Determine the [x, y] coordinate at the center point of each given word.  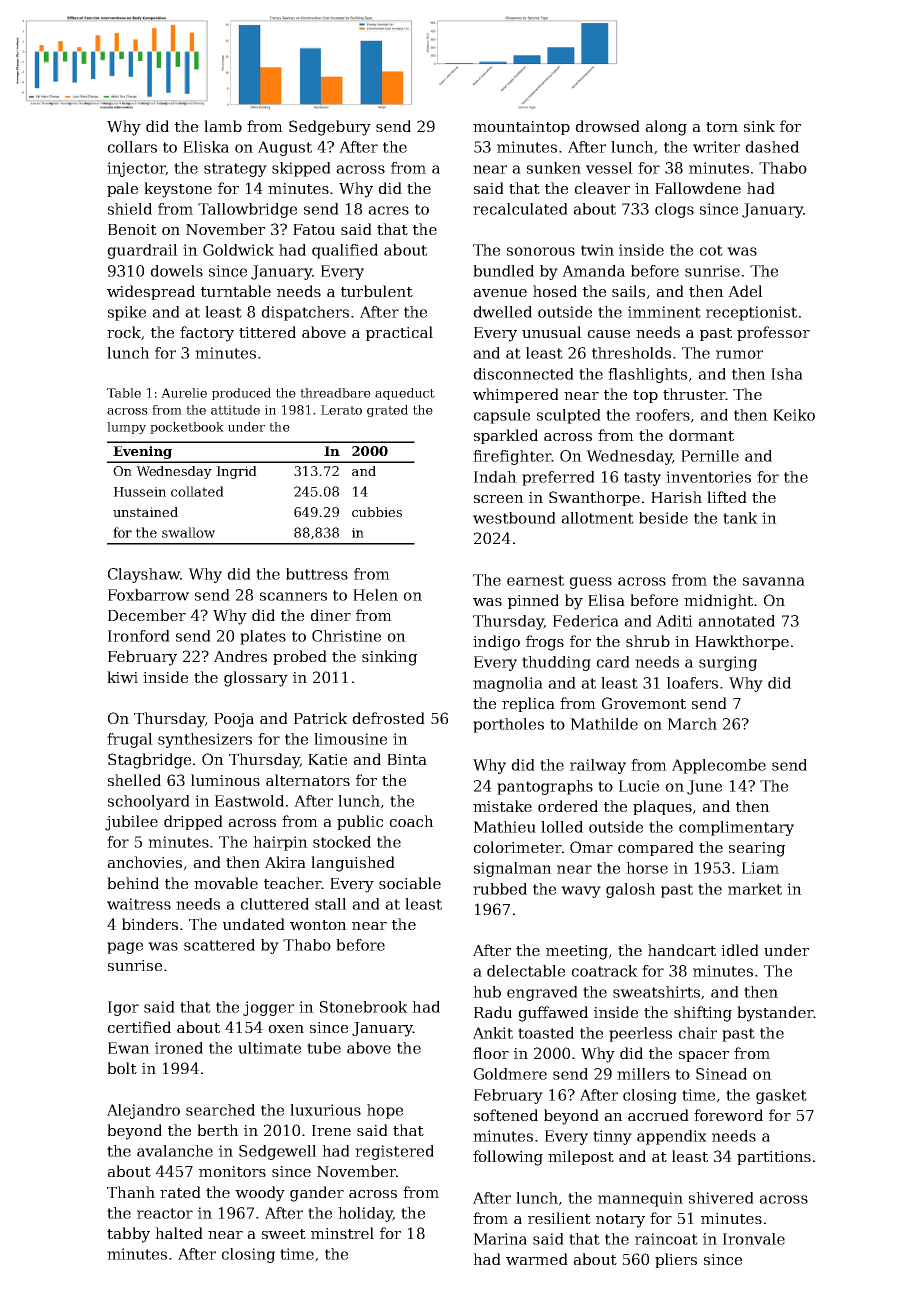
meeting [577, 952]
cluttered [274, 904]
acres [388, 210]
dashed [772, 147]
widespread [151, 292]
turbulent [377, 291]
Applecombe [719, 766]
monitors [232, 1171]
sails [628, 291]
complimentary [736, 828]
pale [122, 189]
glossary [256, 679]
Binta [407, 759]
